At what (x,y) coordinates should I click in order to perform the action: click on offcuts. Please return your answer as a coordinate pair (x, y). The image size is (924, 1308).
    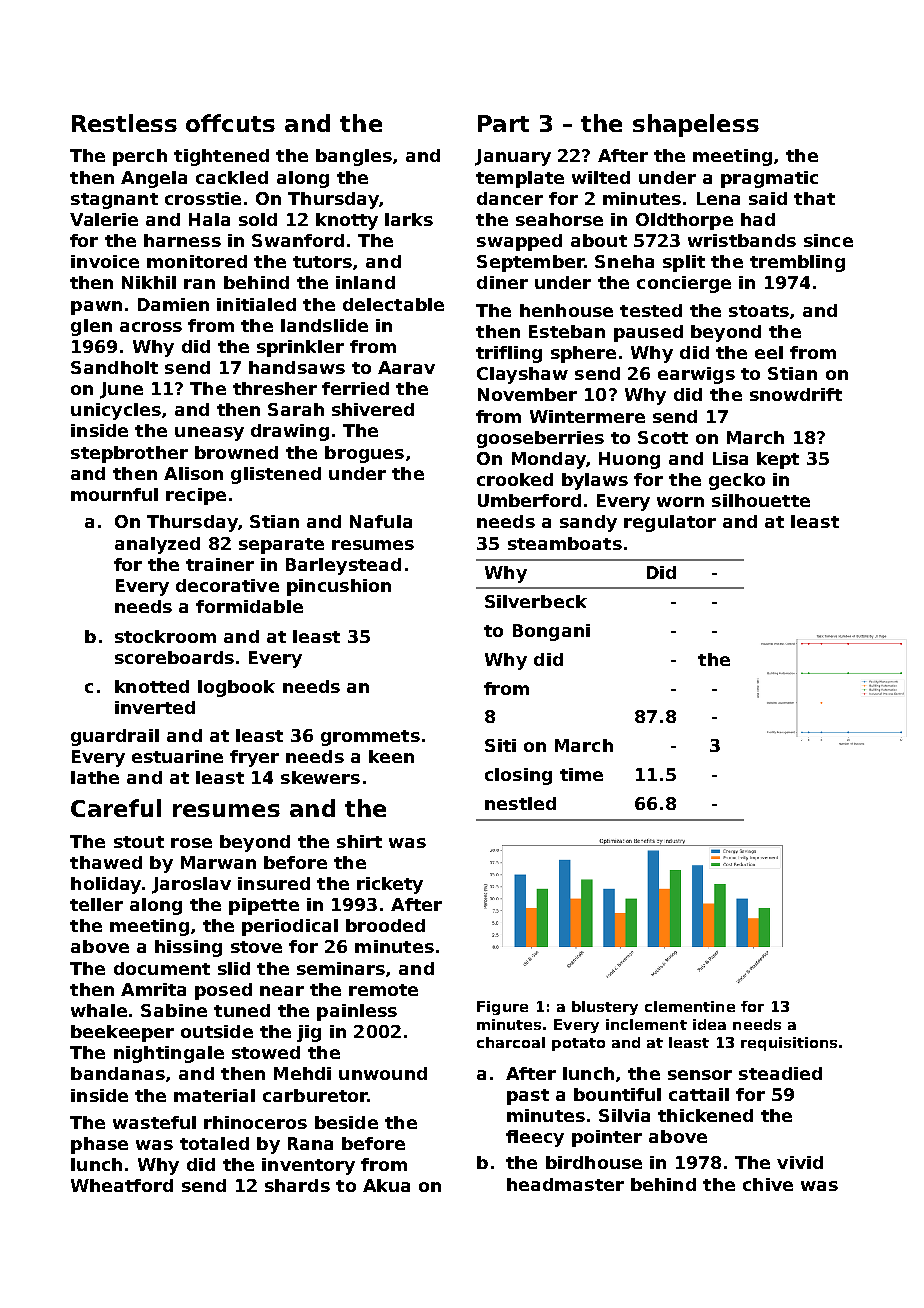
    Looking at the image, I should click on (230, 123).
